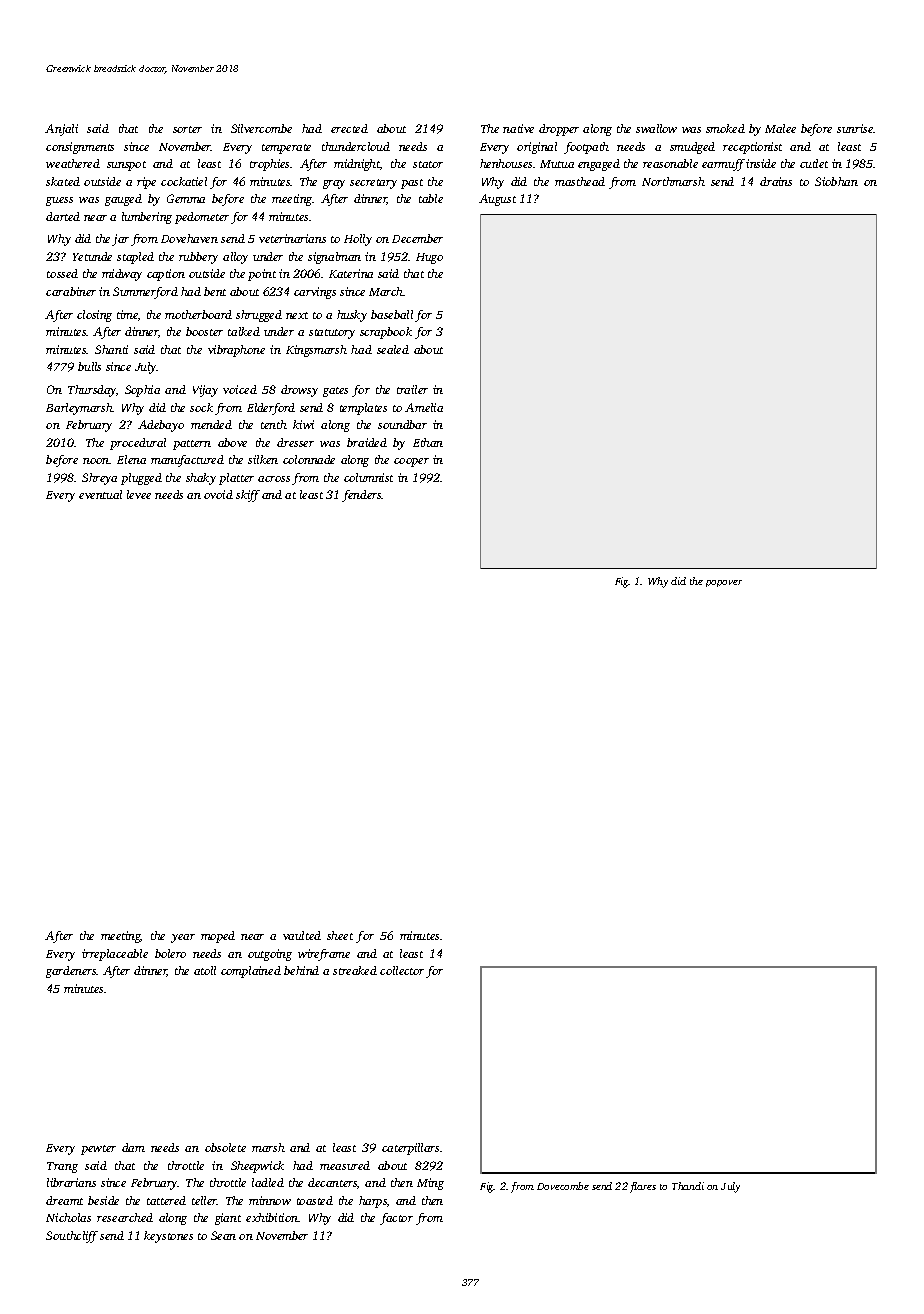 This document has width=924, height=1314. I want to click on moped, so click(218, 937).
